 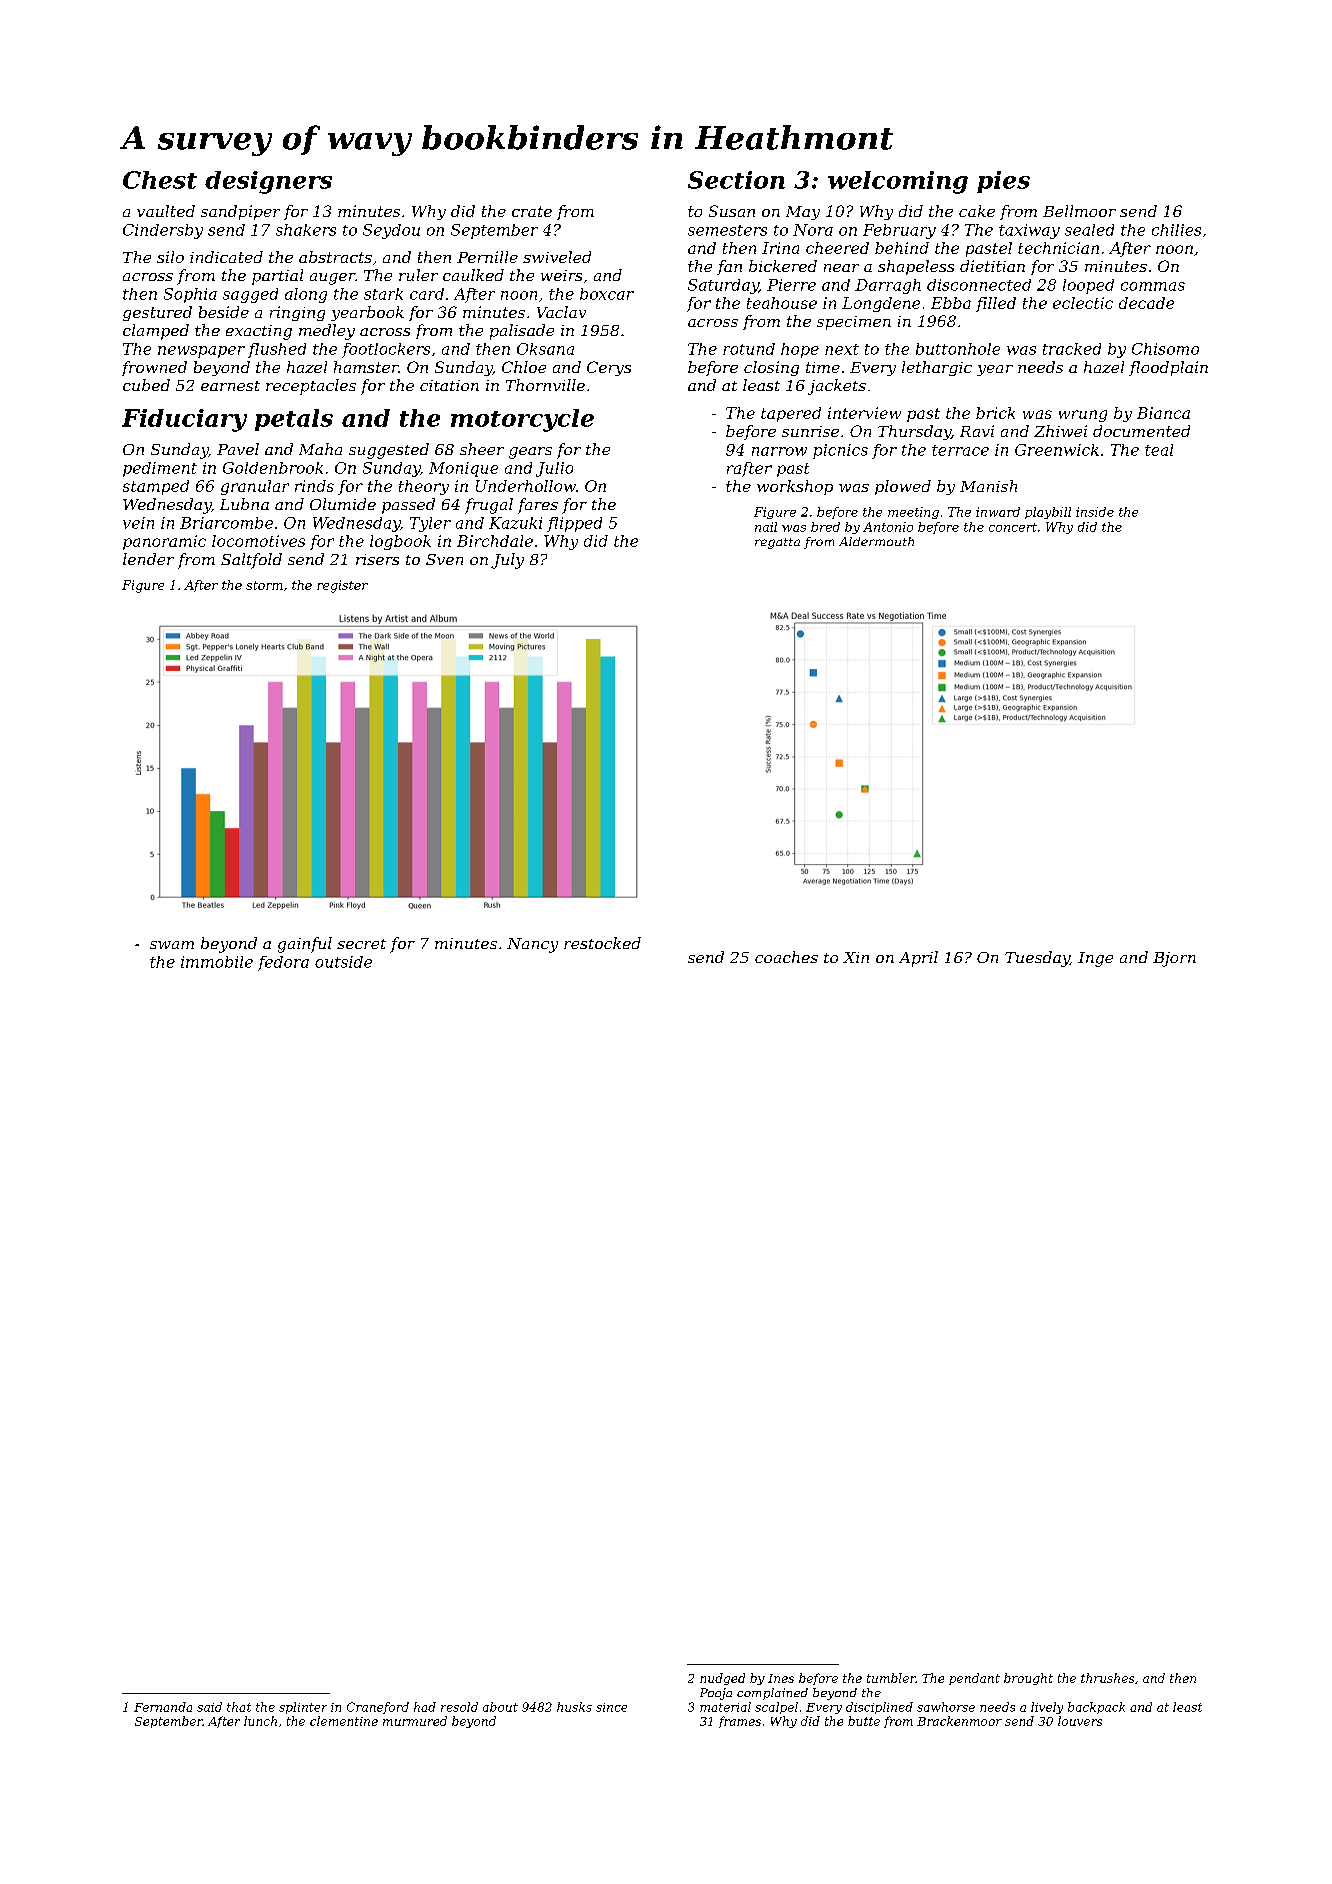 I want to click on Xin, so click(x=856, y=957).
